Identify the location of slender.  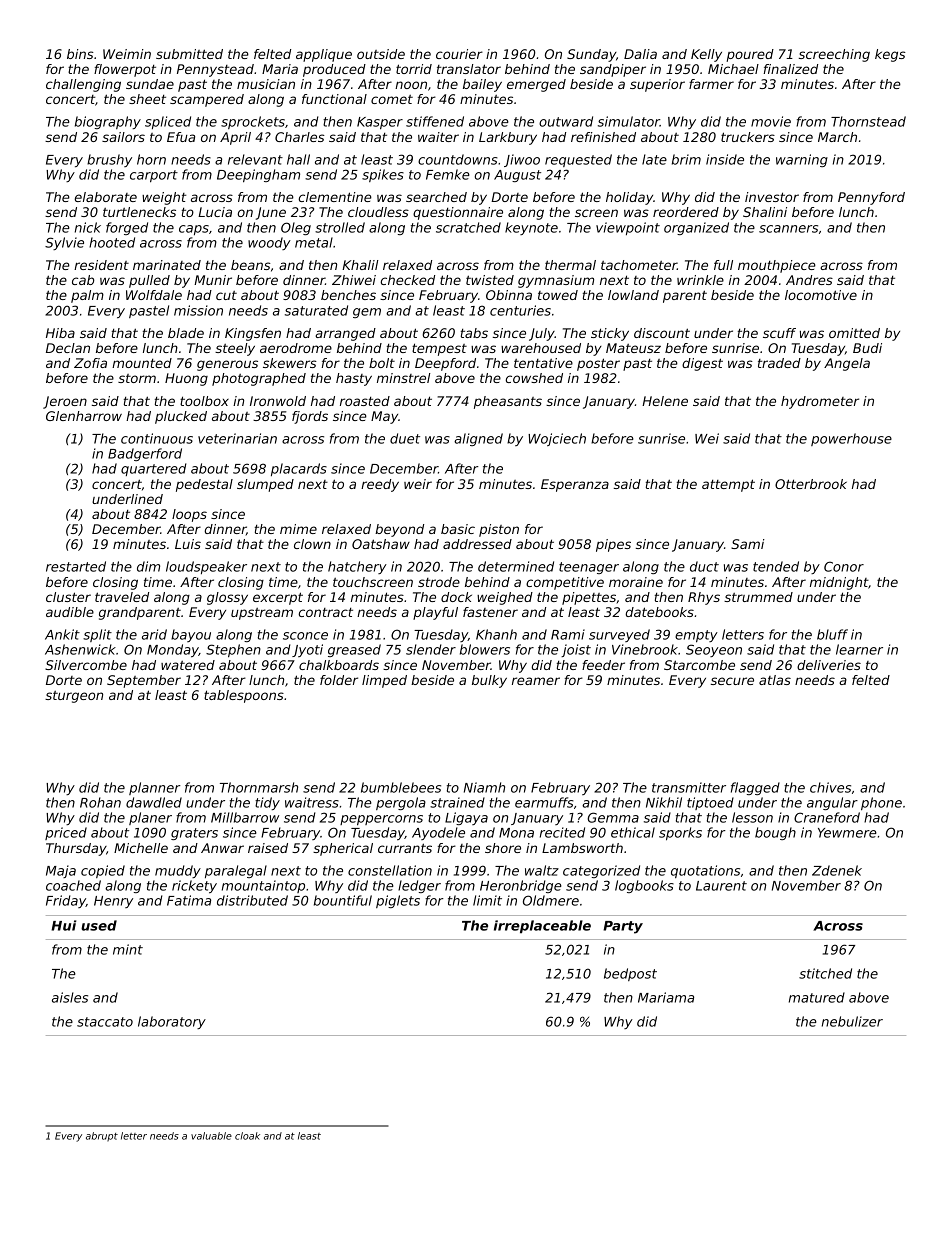
(431, 649).
